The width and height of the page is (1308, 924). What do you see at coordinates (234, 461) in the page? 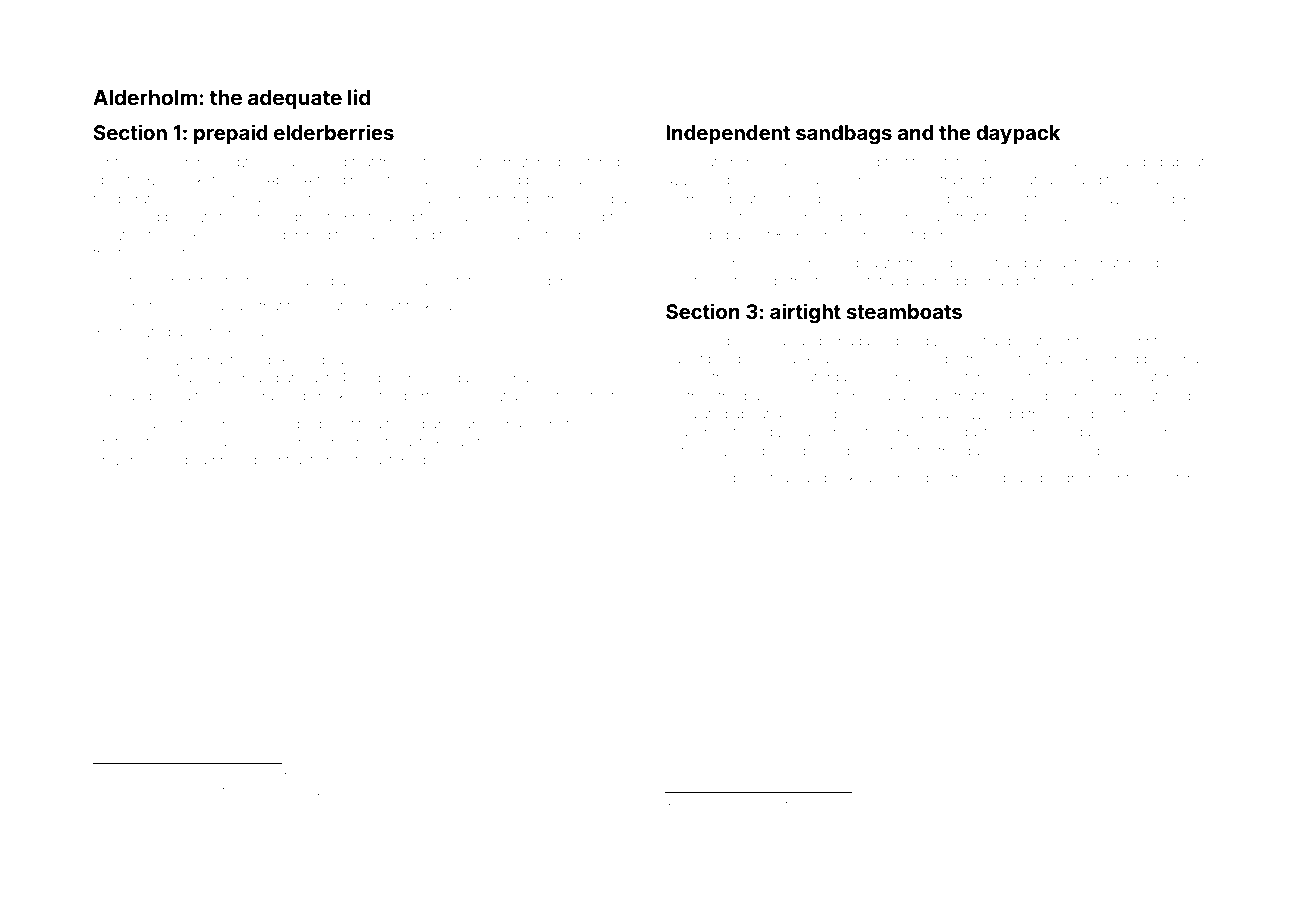
I see `ringing` at bounding box center [234, 461].
